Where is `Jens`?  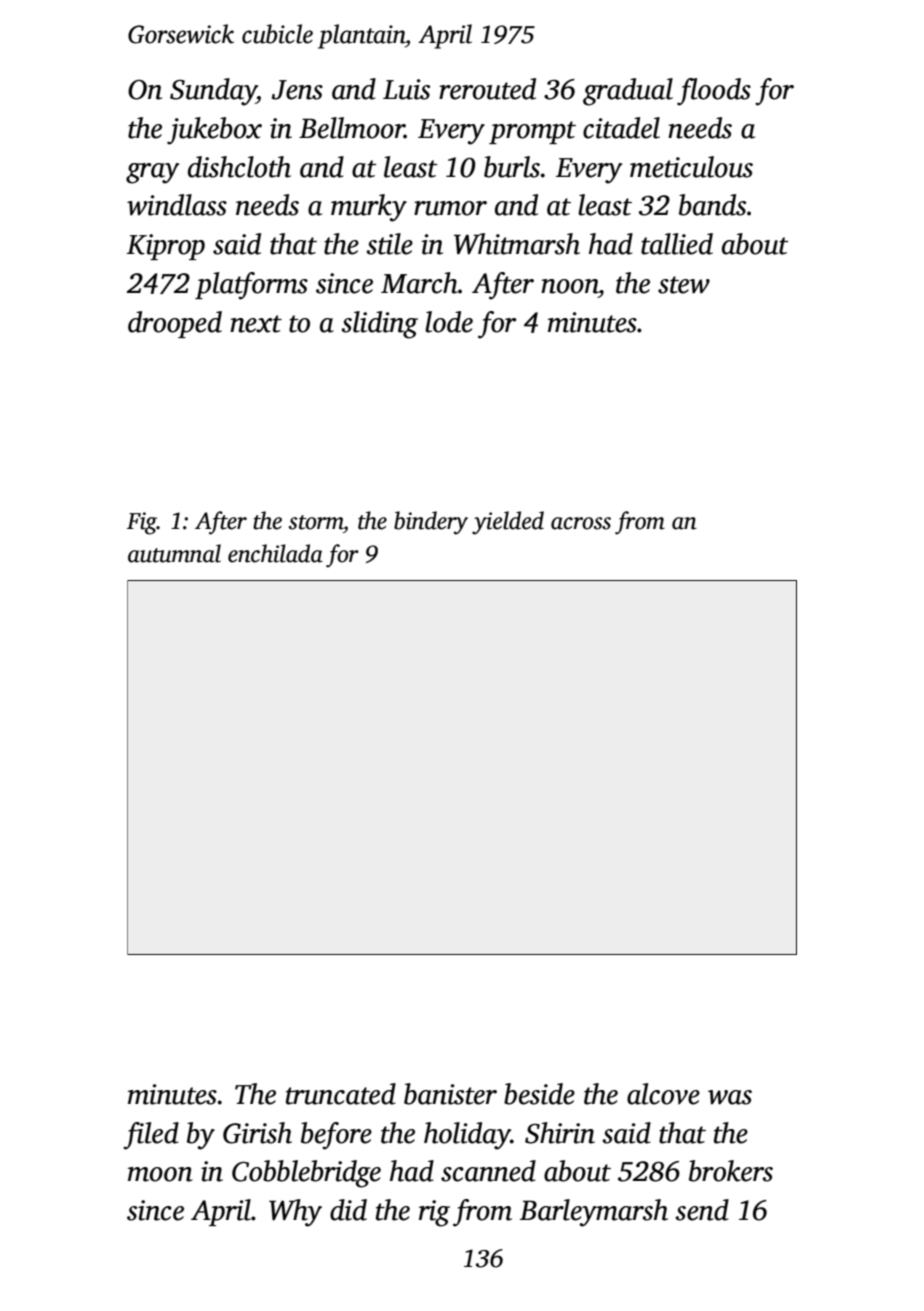
Jens is located at coordinates (297, 90).
